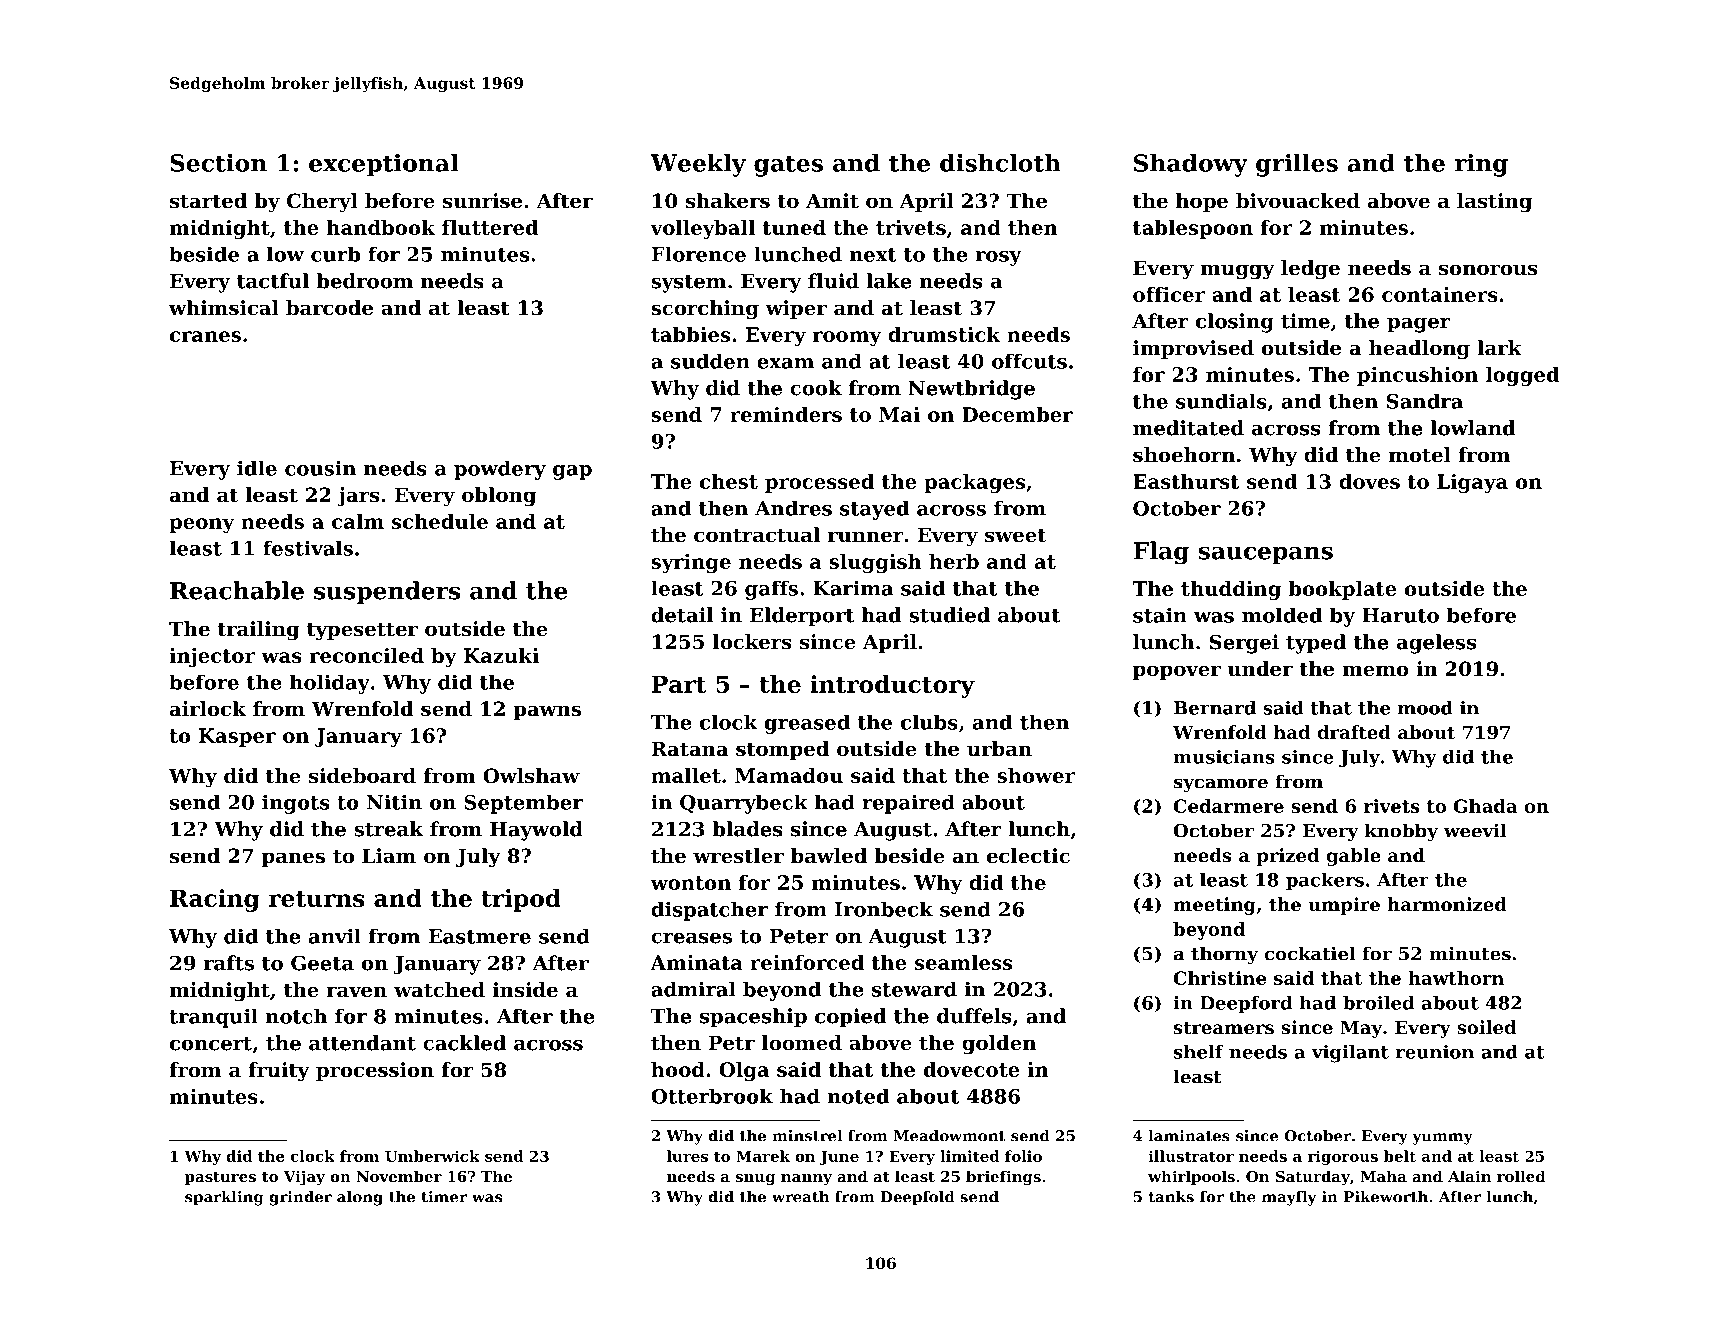 Image resolution: width=1729 pixels, height=1336 pixels. I want to click on powdery, so click(500, 470).
